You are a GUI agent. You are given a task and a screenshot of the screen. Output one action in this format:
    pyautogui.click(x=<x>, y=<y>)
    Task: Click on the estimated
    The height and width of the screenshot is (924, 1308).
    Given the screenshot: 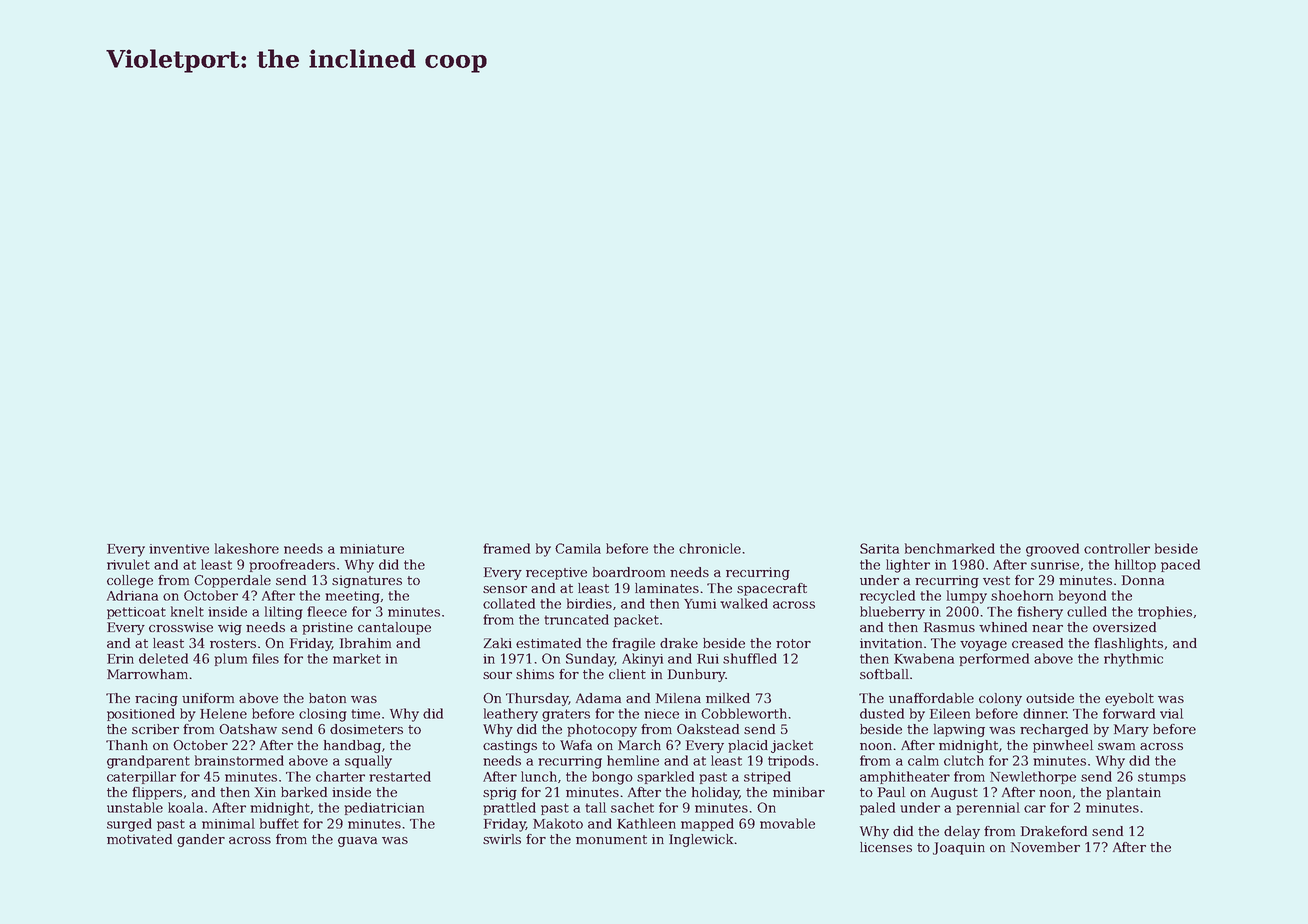 What is the action you would take?
    pyautogui.click(x=548, y=643)
